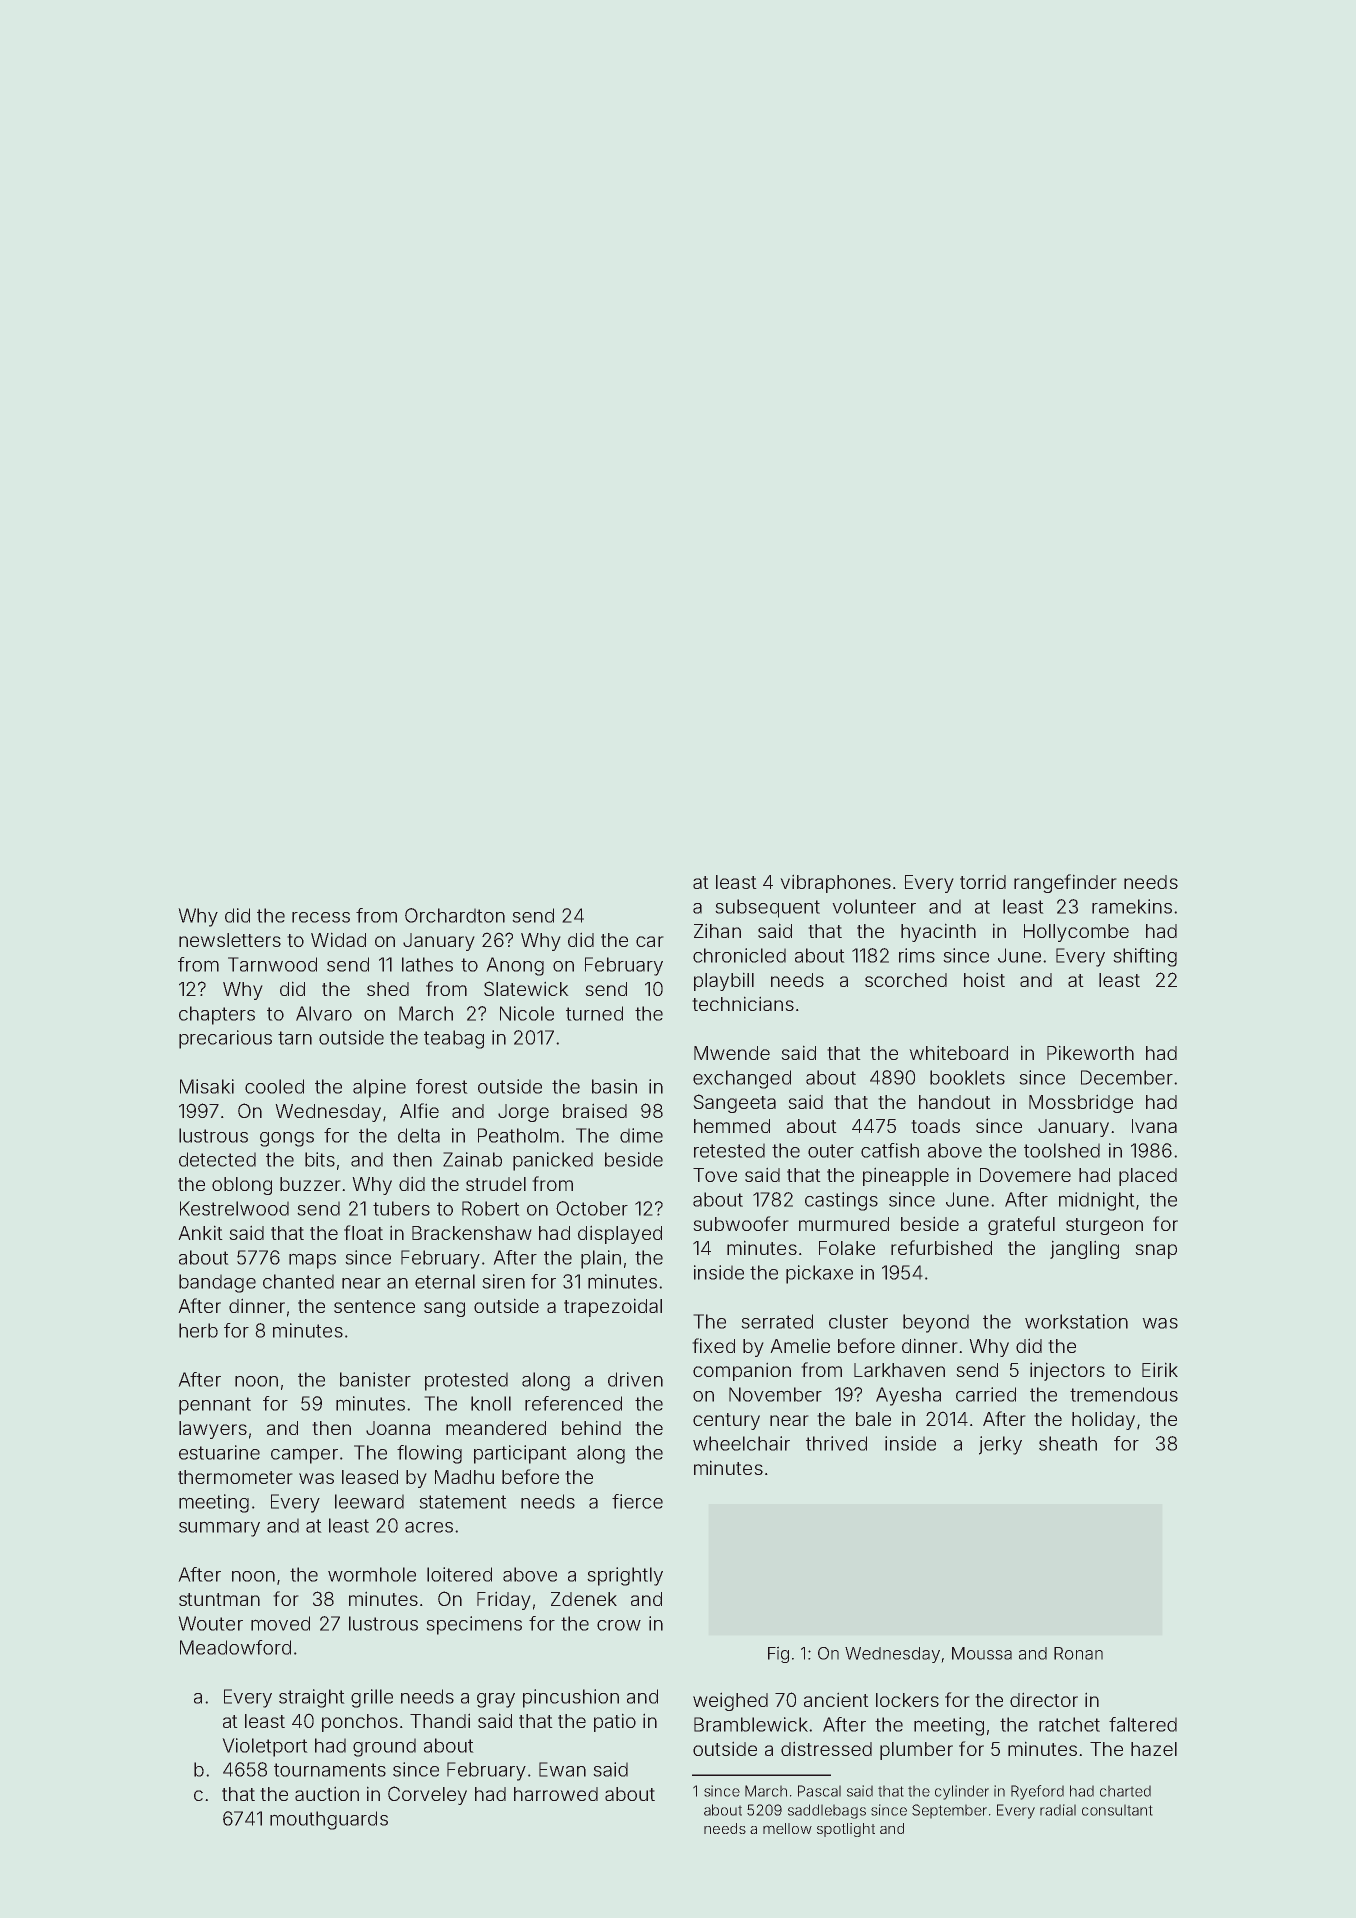  I want to click on exchanged, so click(742, 1079).
